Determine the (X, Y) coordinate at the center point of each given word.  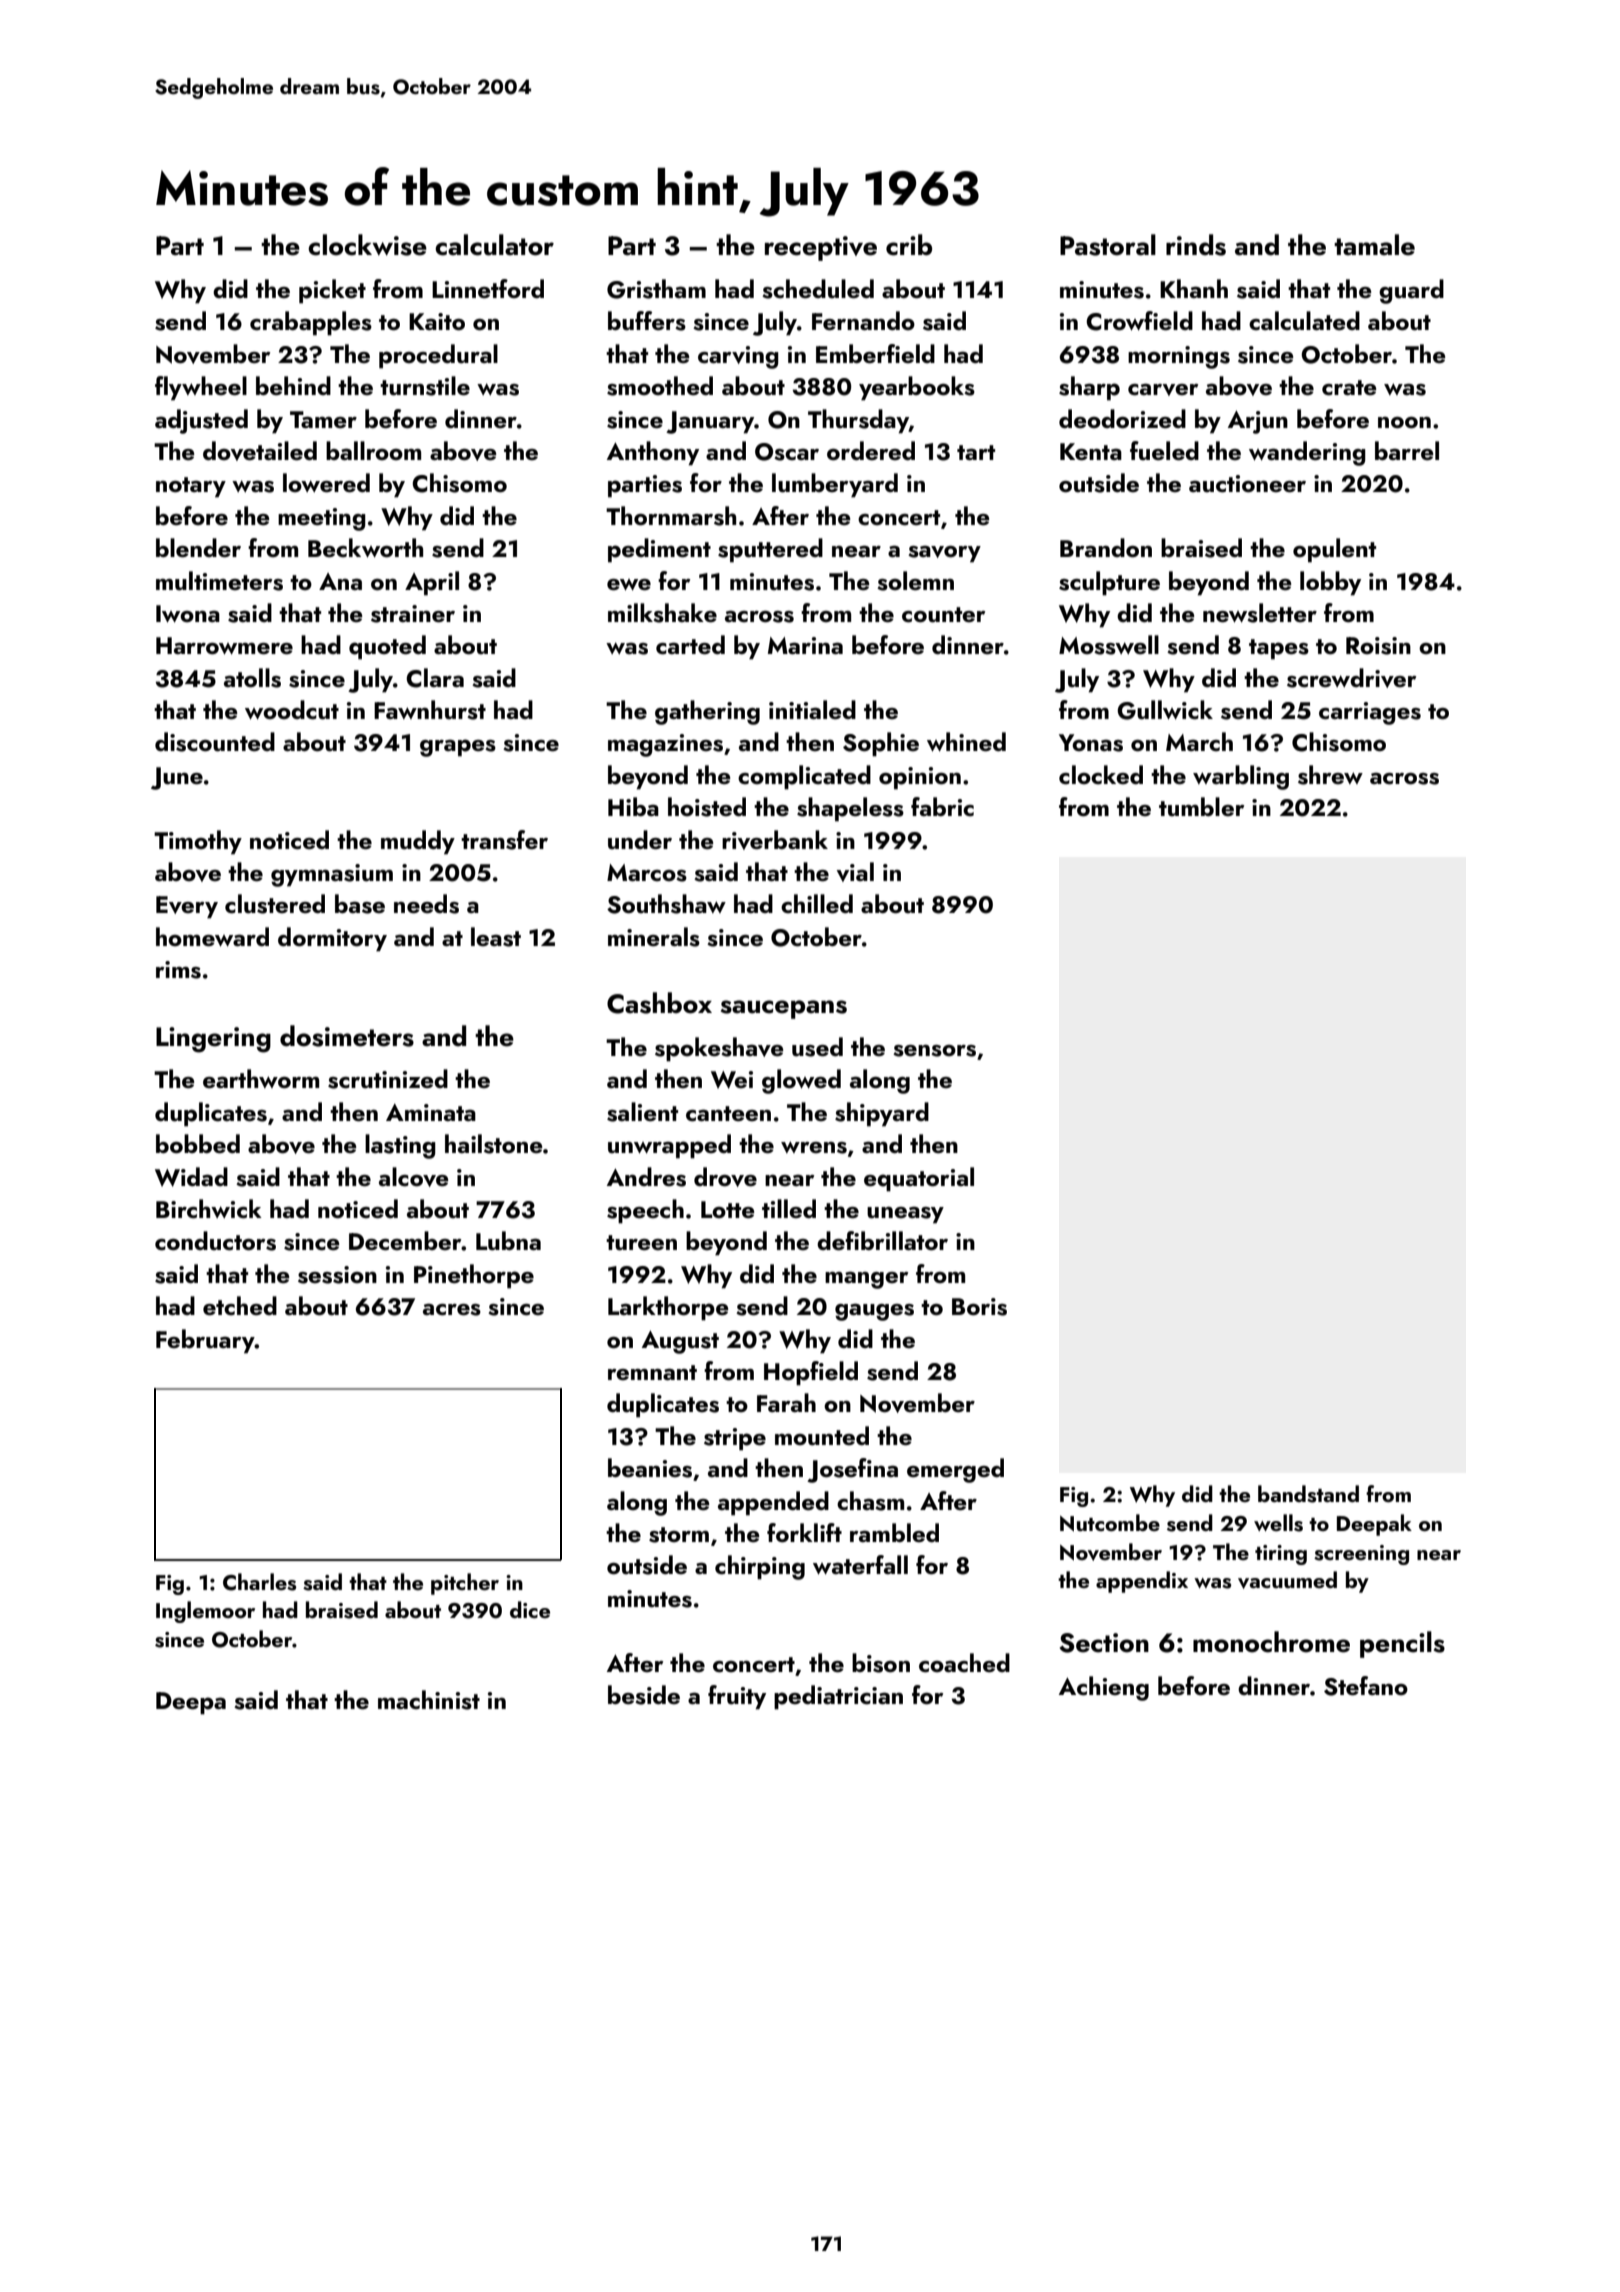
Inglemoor (205, 1612)
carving (738, 357)
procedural (438, 356)
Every (187, 907)
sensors (934, 1051)
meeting (322, 519)
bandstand (1308, 1494)
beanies (650, 1468)
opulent (1334, 550)
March (1199, 741)
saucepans (784, 1009)
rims (178, 970)
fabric (942, 806)
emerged (955, 1470)
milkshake (662, 613)
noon (1404, 422)
